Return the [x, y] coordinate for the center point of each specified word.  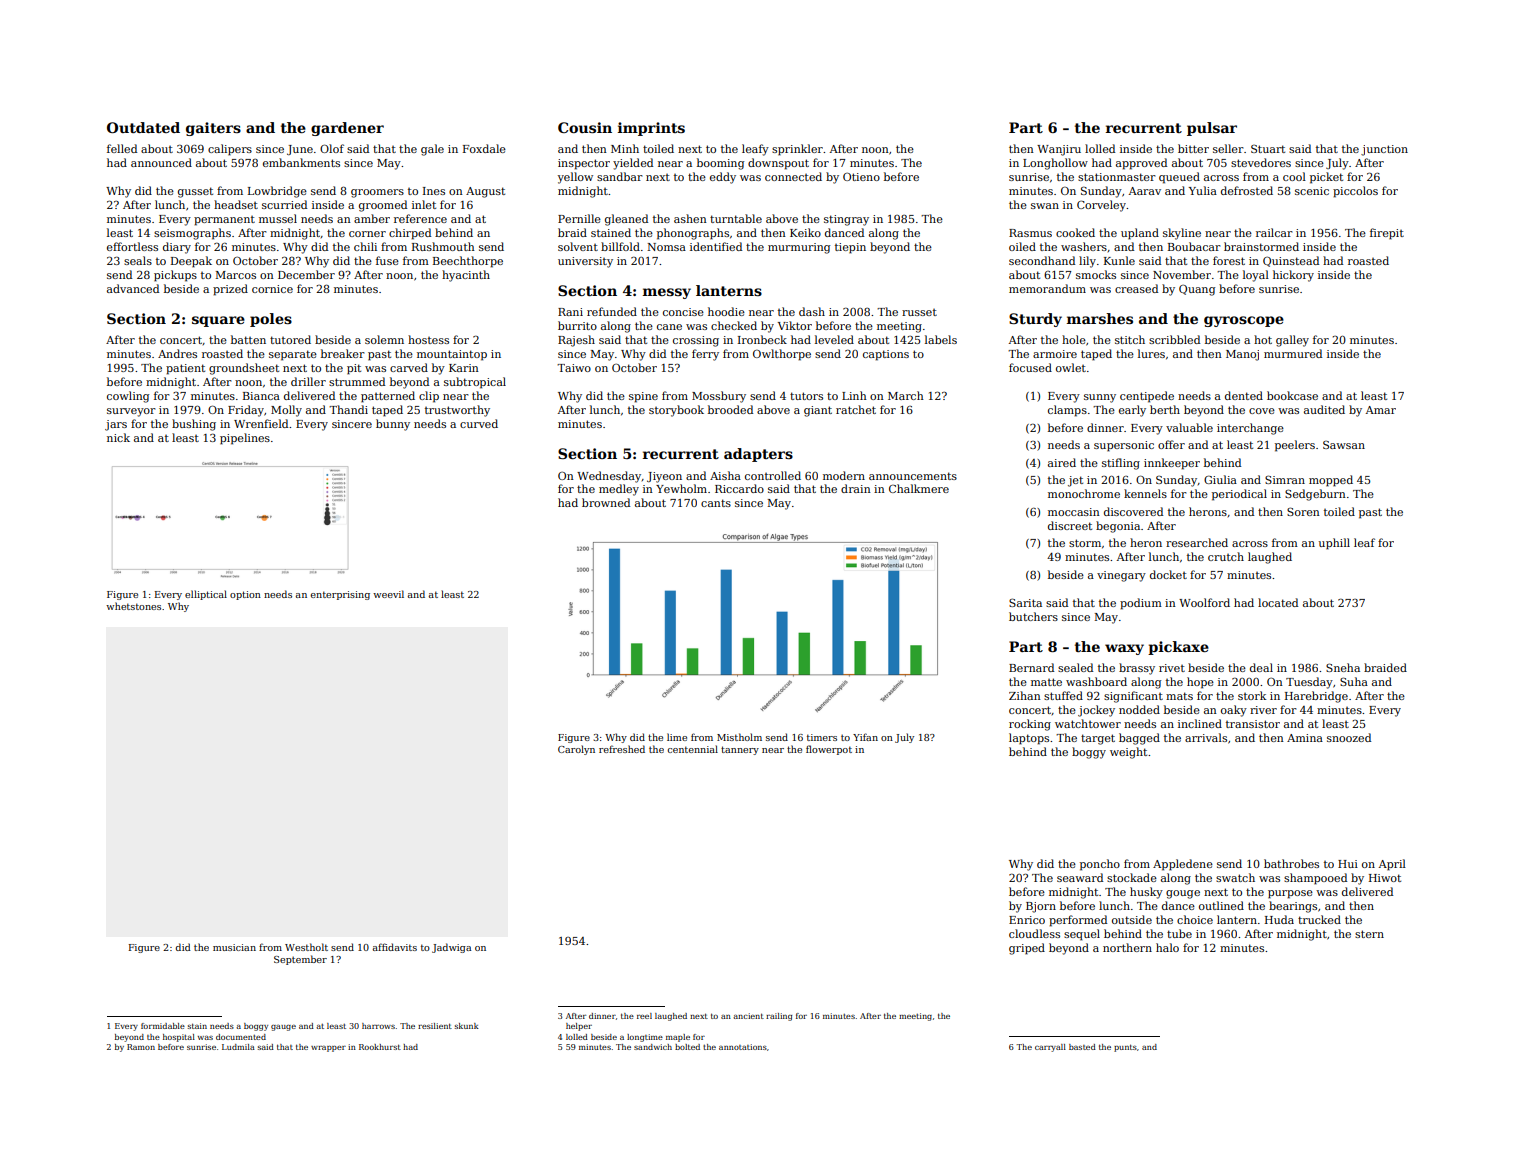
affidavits [395, 947]
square [218, 321]
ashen [690, 218]
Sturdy [1035, 320]
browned [606, 502]
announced [161, 162]
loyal [1256, 276]
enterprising [340, 595]
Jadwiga [451, 948]
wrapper [328, 1049]
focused [1030, 367]
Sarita [1025, 602]
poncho [1100, 865]
